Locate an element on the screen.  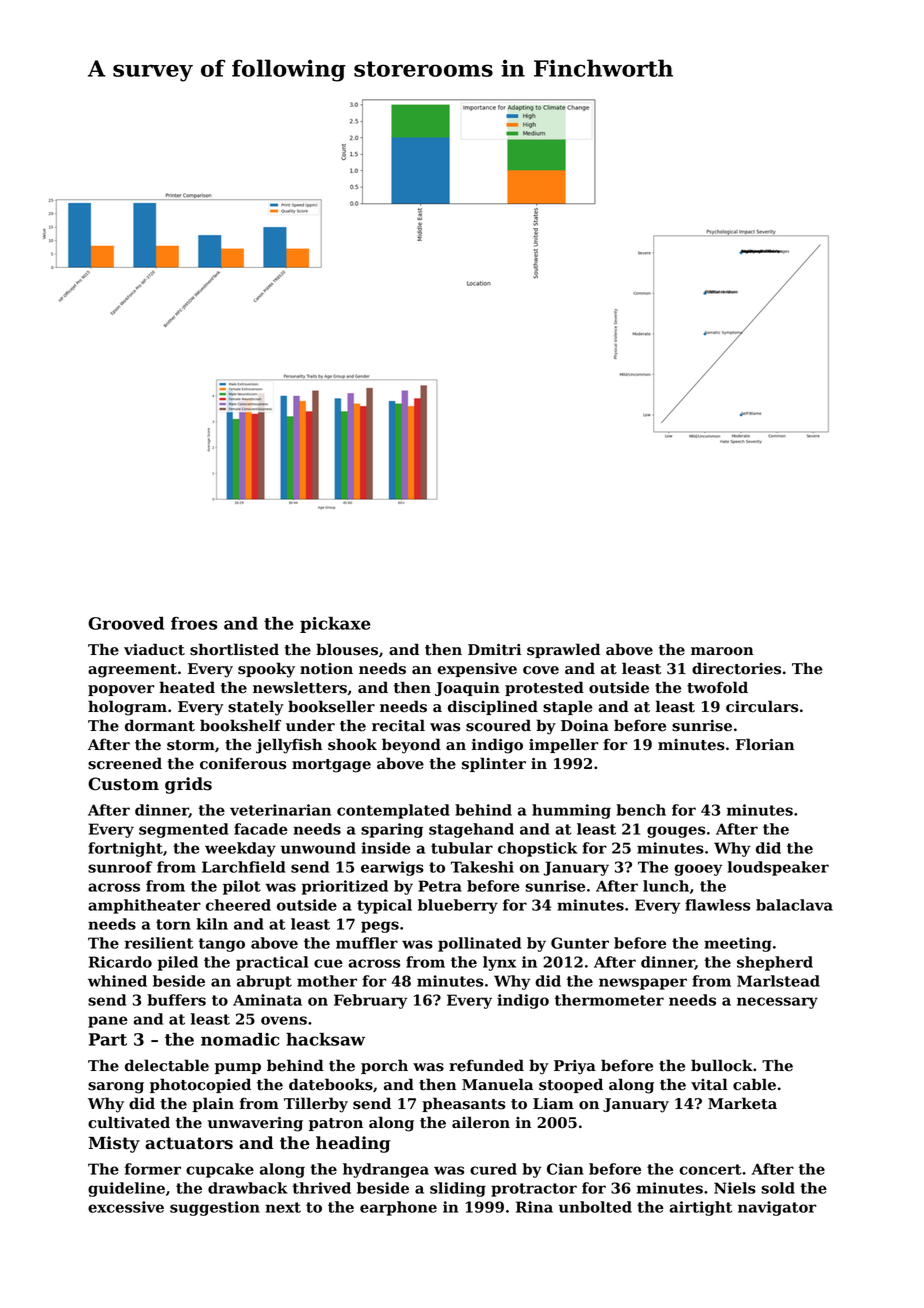
navigator is located at coordinates (777, 1208).
